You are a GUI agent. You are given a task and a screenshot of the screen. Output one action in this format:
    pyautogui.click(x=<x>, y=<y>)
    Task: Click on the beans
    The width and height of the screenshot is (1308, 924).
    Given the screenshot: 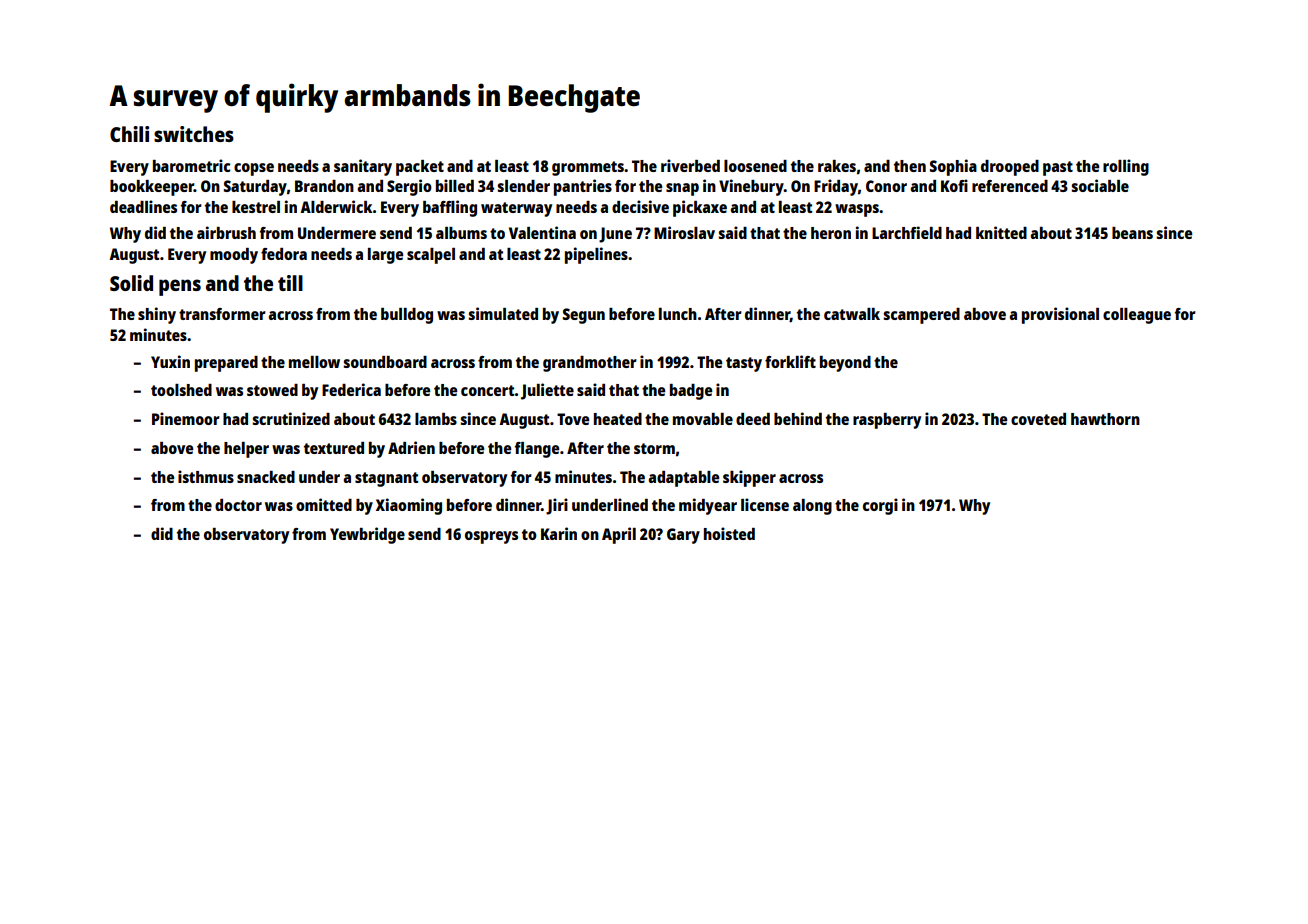 What is the action you would take?
    pyautogui.click(x=1132, y=233)
